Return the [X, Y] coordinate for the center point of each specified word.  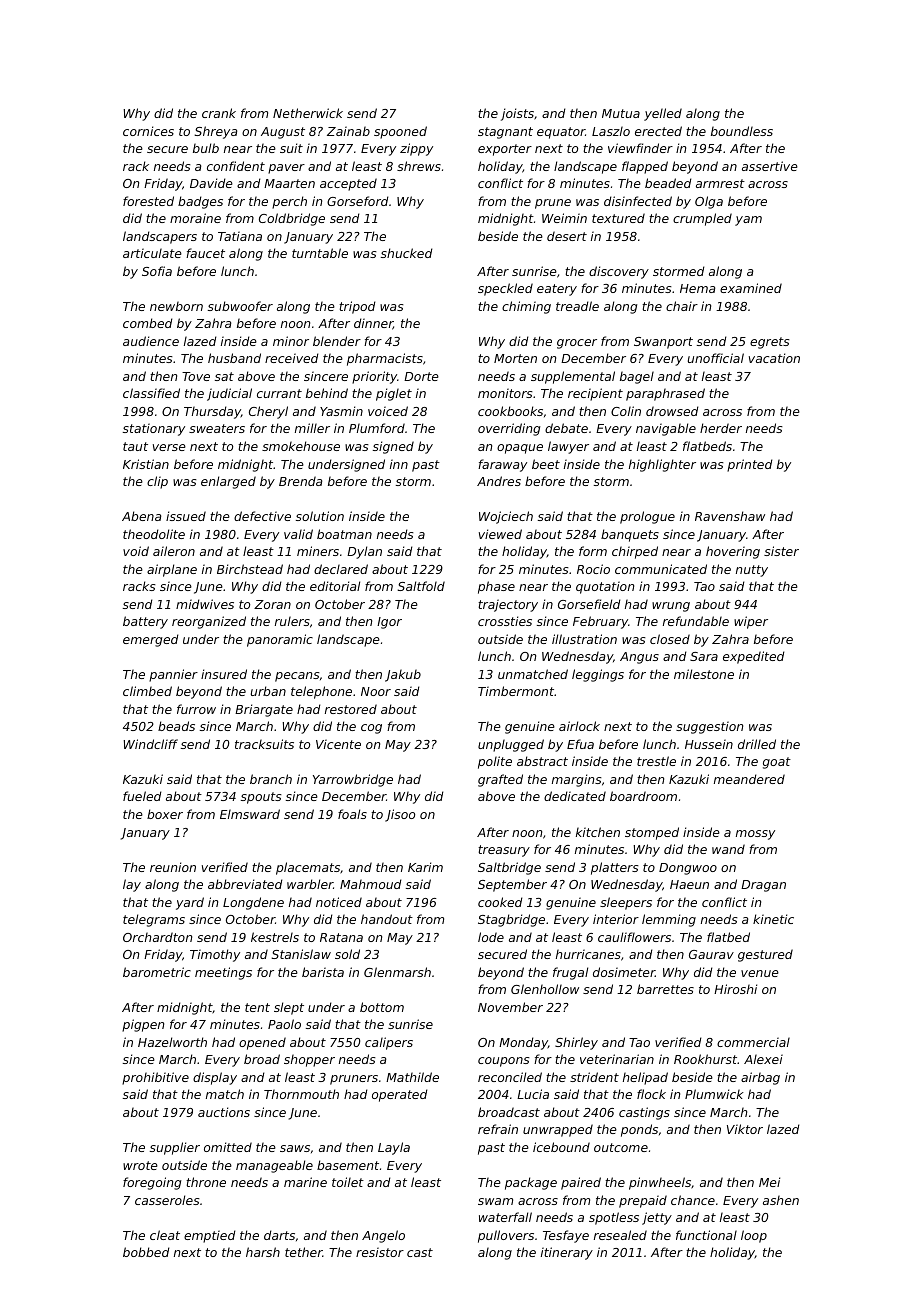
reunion [173, 867]
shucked [407, 253]
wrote [140, 1165]
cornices [148, 131]
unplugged [511, 745]
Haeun [689, 884]
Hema [697, 288]
